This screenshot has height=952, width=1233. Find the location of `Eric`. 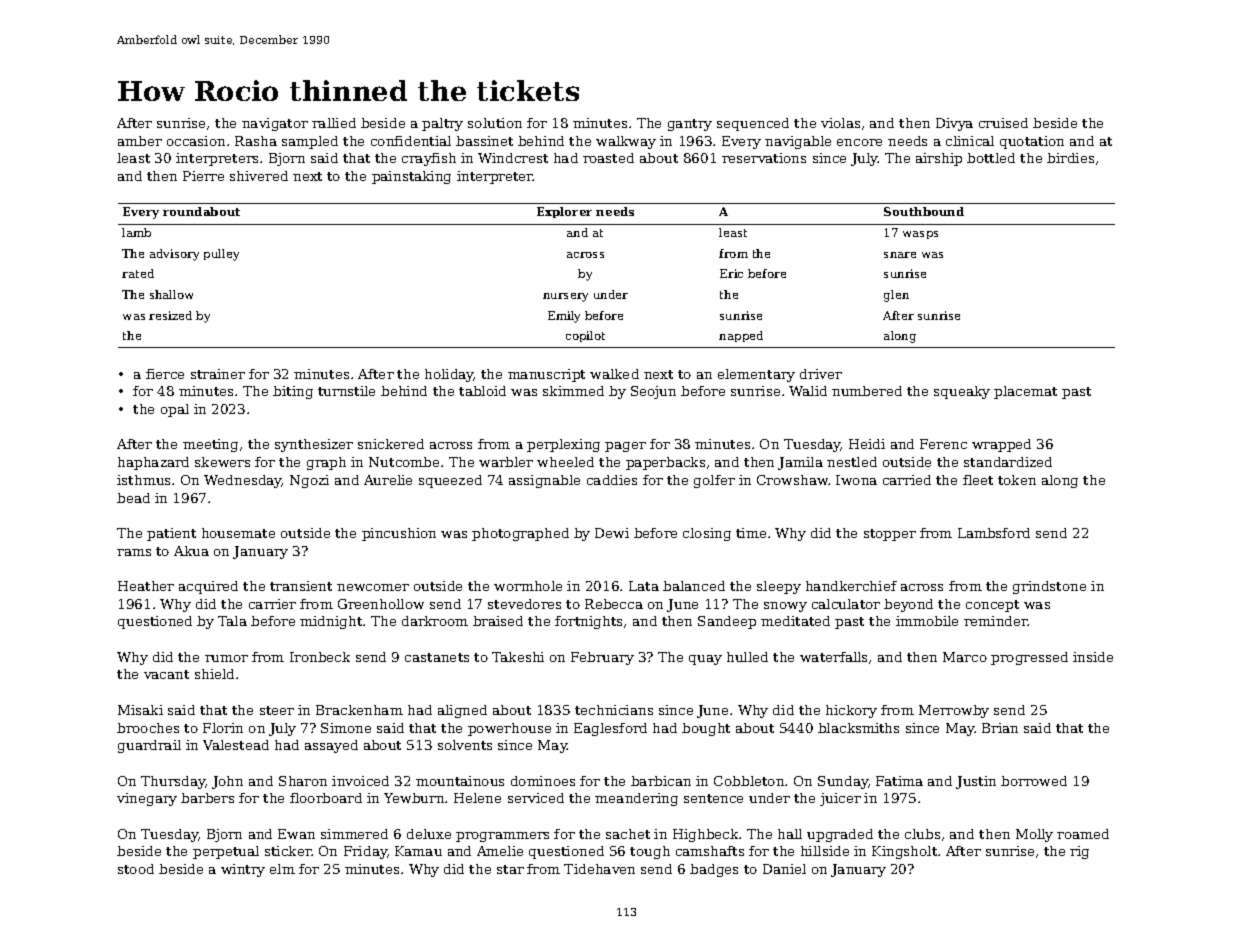

Eric is located at coordinates (731, 273).
